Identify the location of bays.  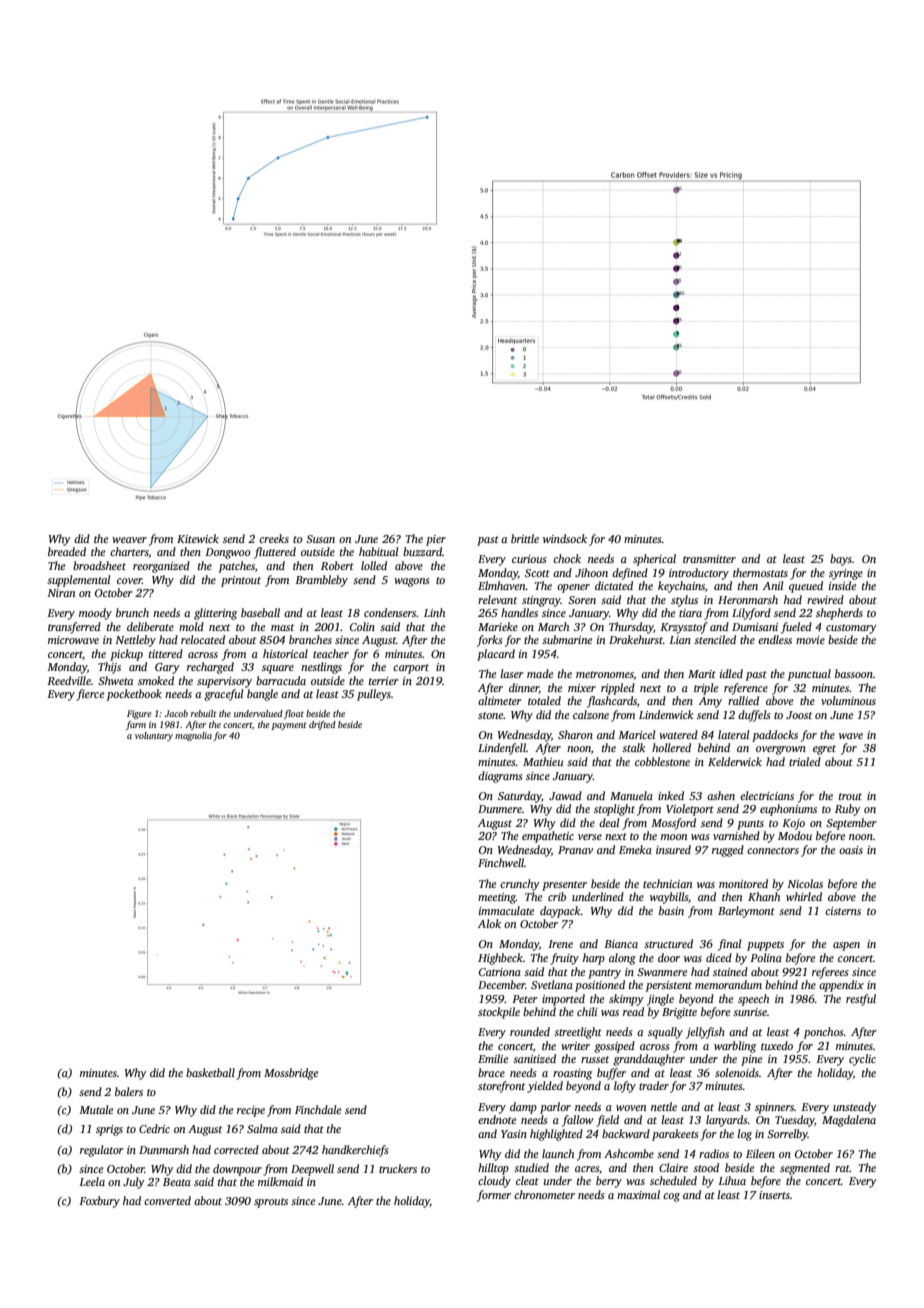
(841, 560).
